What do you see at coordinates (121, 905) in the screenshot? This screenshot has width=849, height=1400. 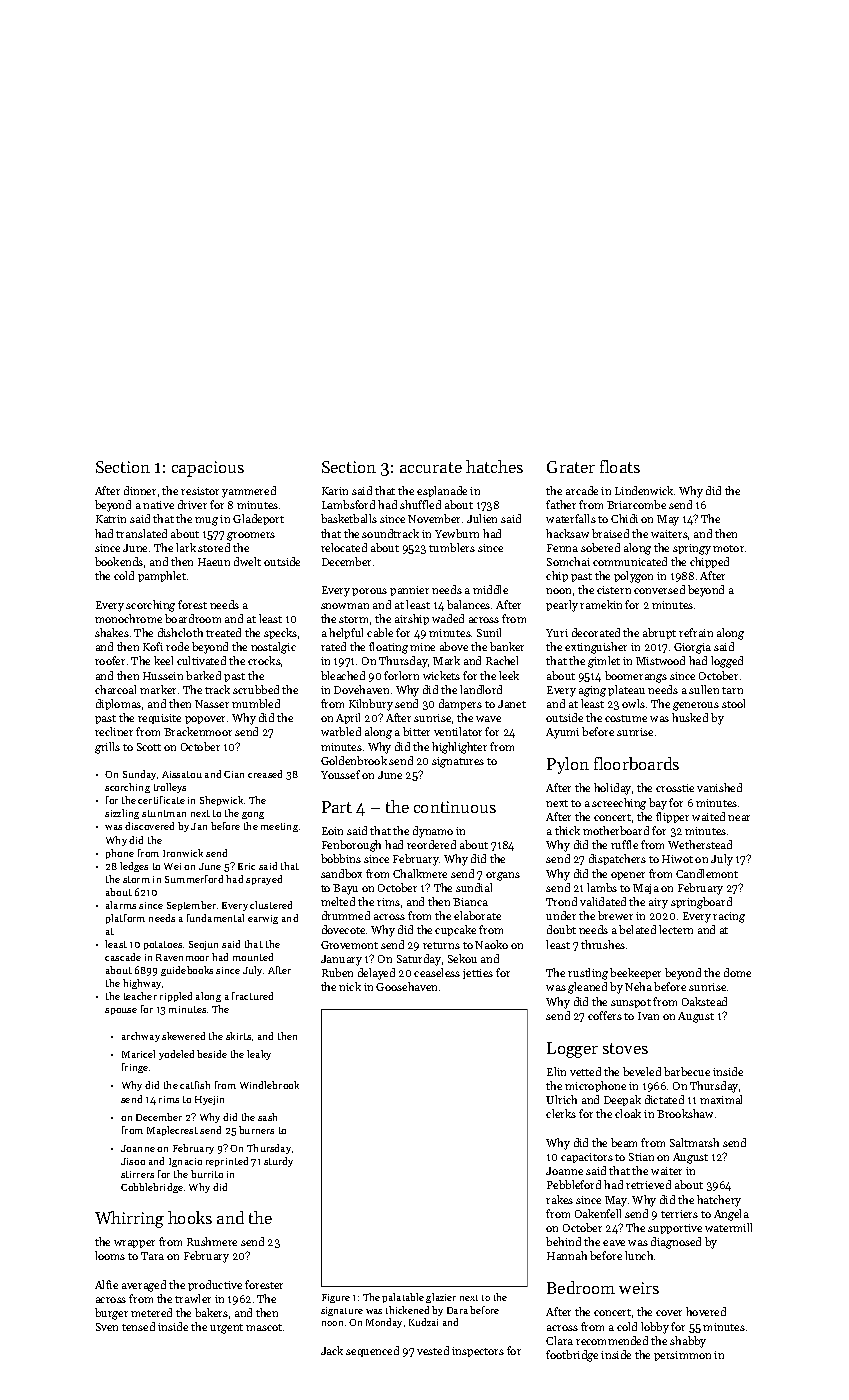 I see `alarms` at bounding box center [121, 905].
